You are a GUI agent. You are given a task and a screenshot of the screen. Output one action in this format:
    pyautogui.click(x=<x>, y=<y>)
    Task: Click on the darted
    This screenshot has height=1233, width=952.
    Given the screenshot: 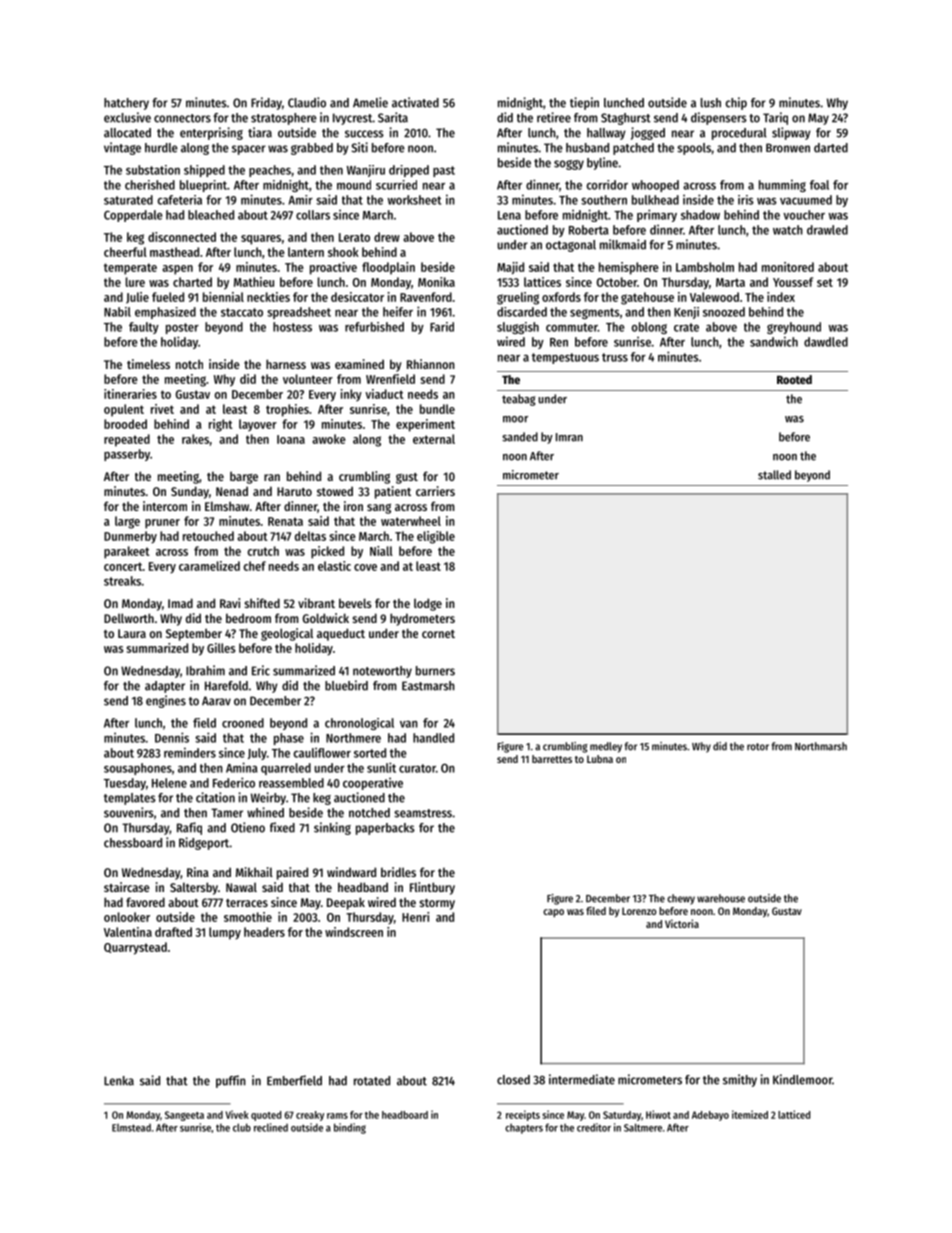 What is the action you would take?
    pyautogui.click(x=831, y=148)
